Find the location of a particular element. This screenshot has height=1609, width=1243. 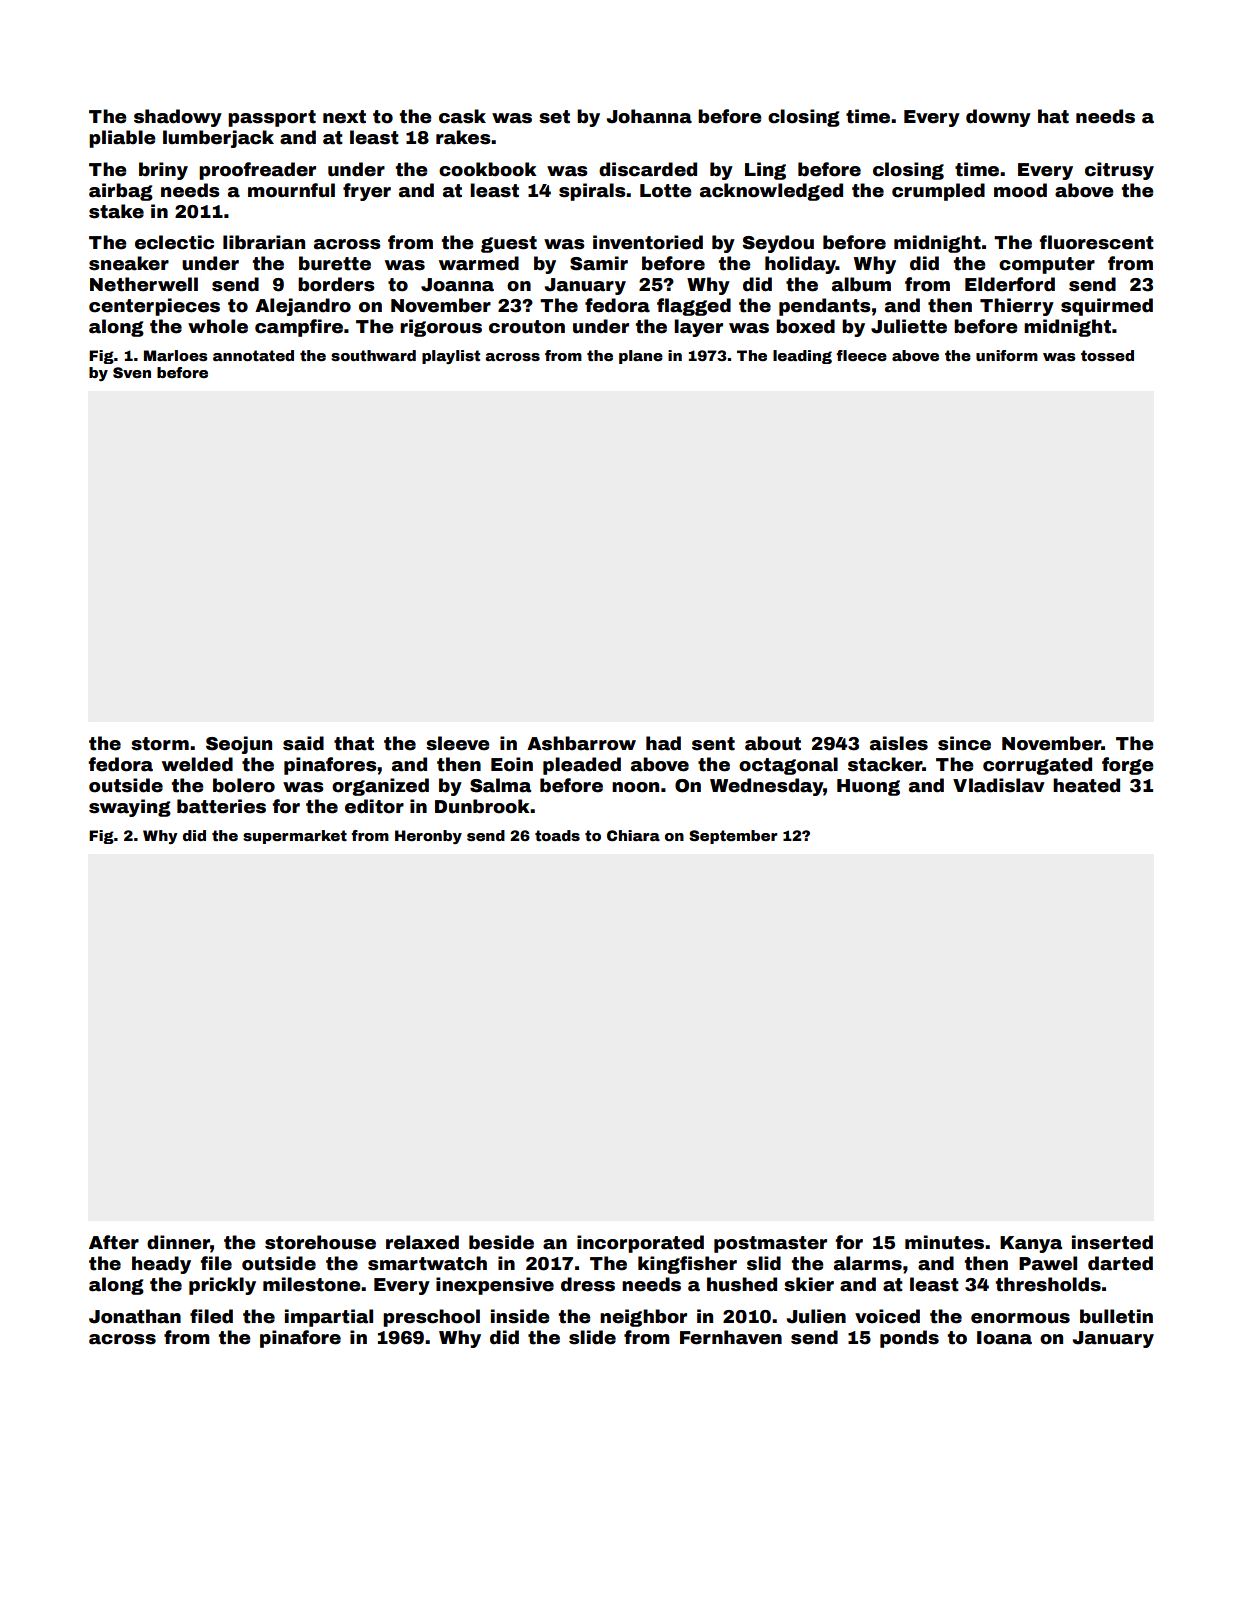

September is located at coordinates (733, 837).
